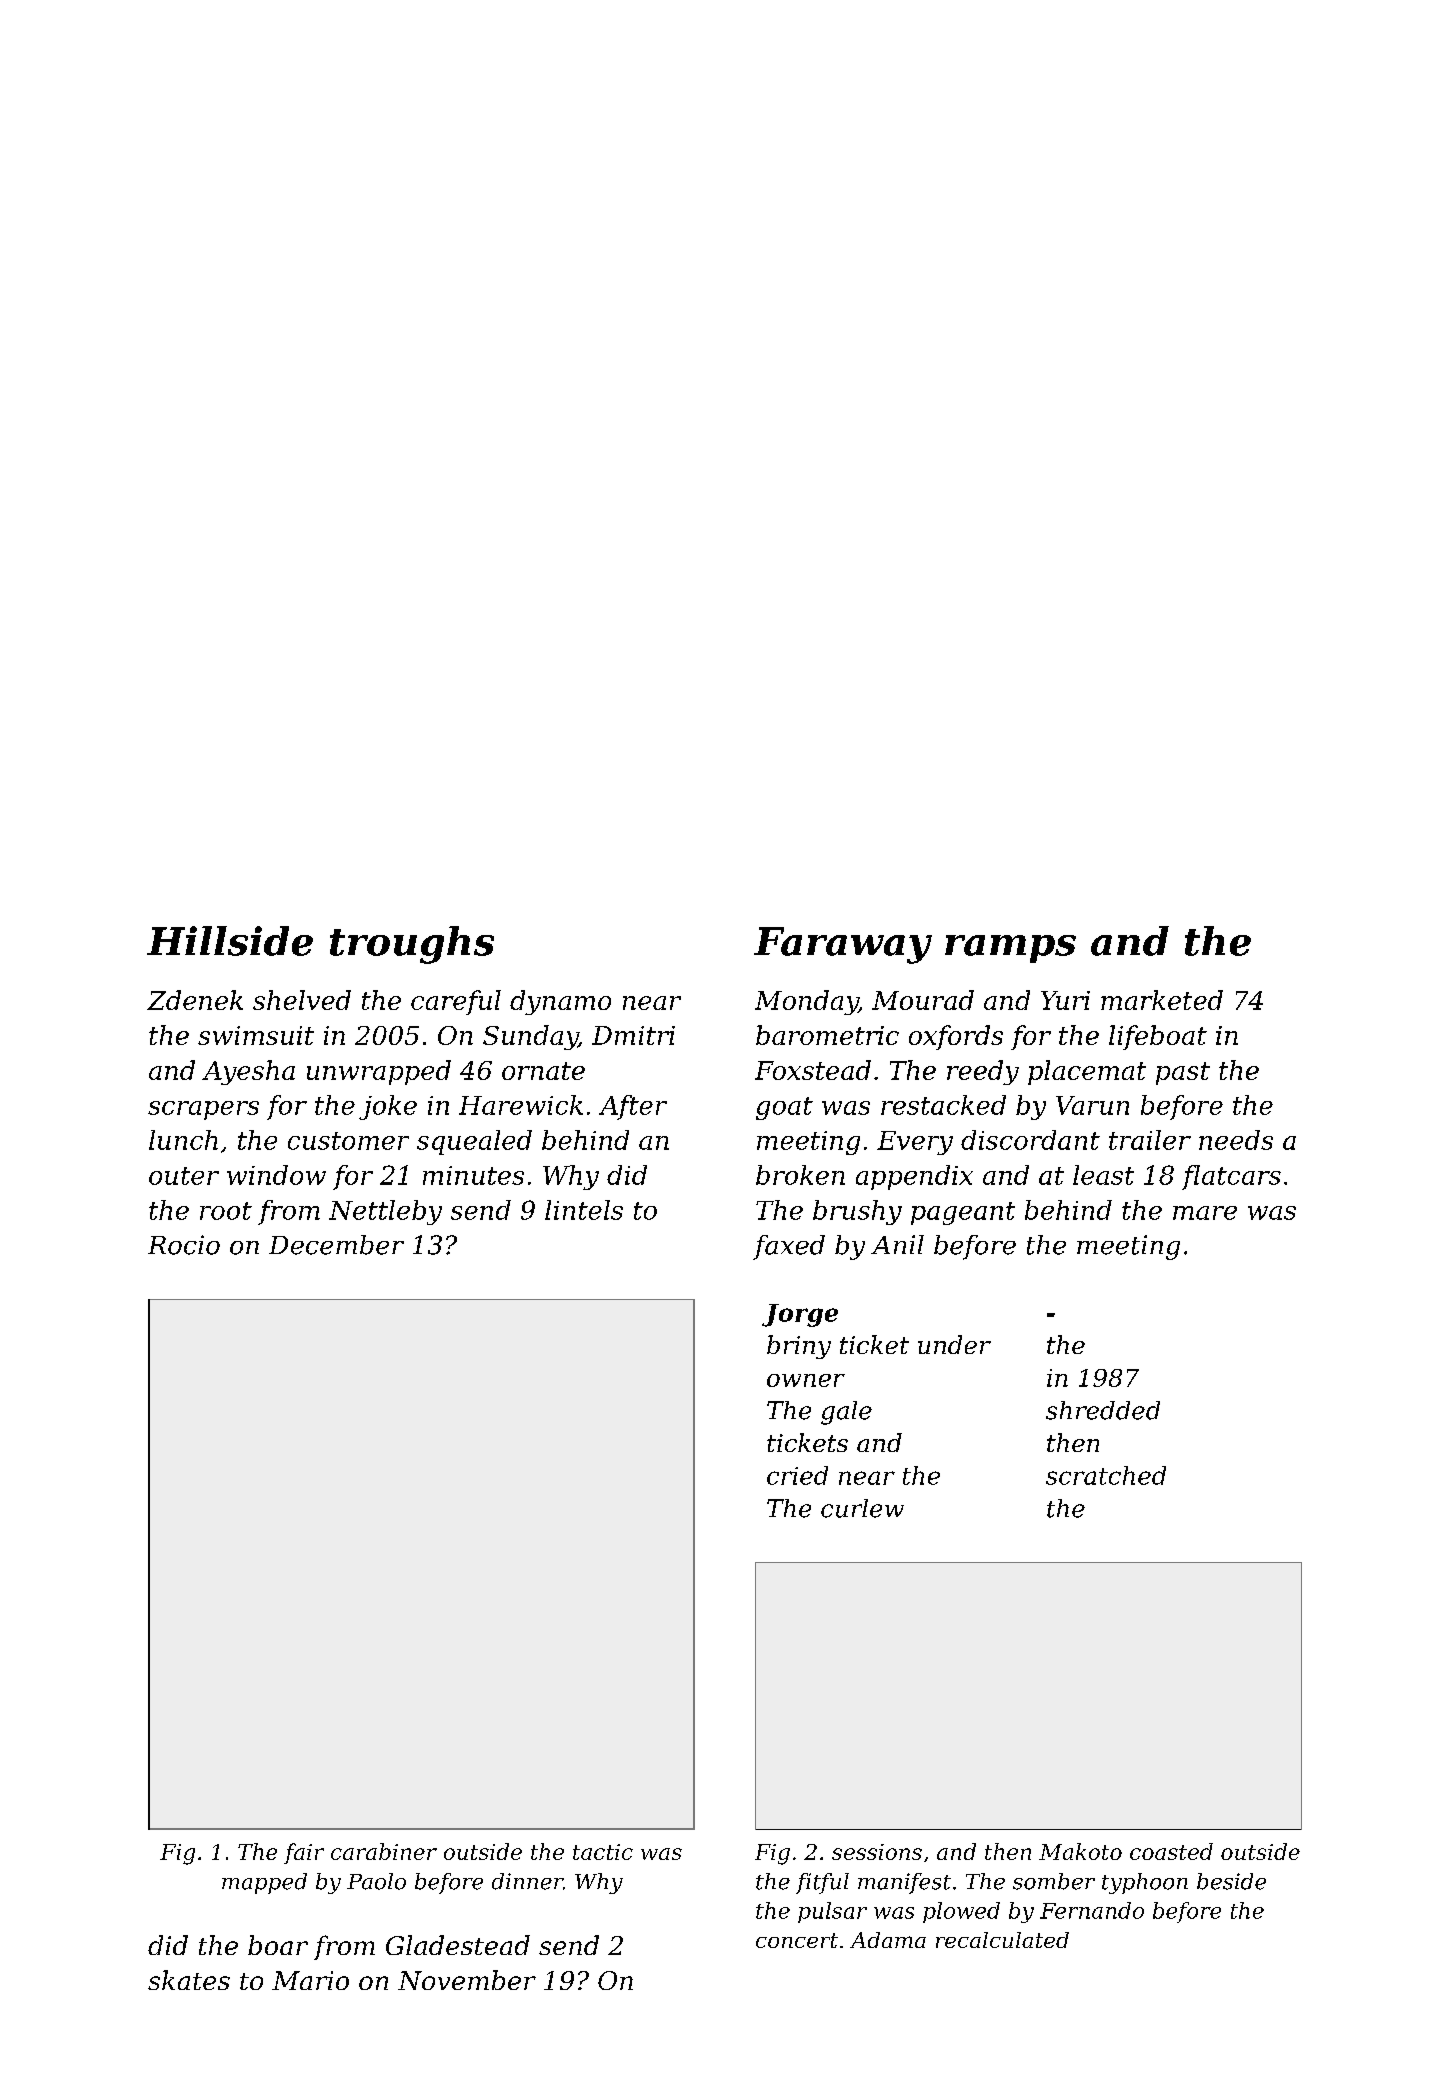 This document has width=1450, height=2100. Describe the element at coordinates (278, 1945) in the document. I see `boar` at that location.
